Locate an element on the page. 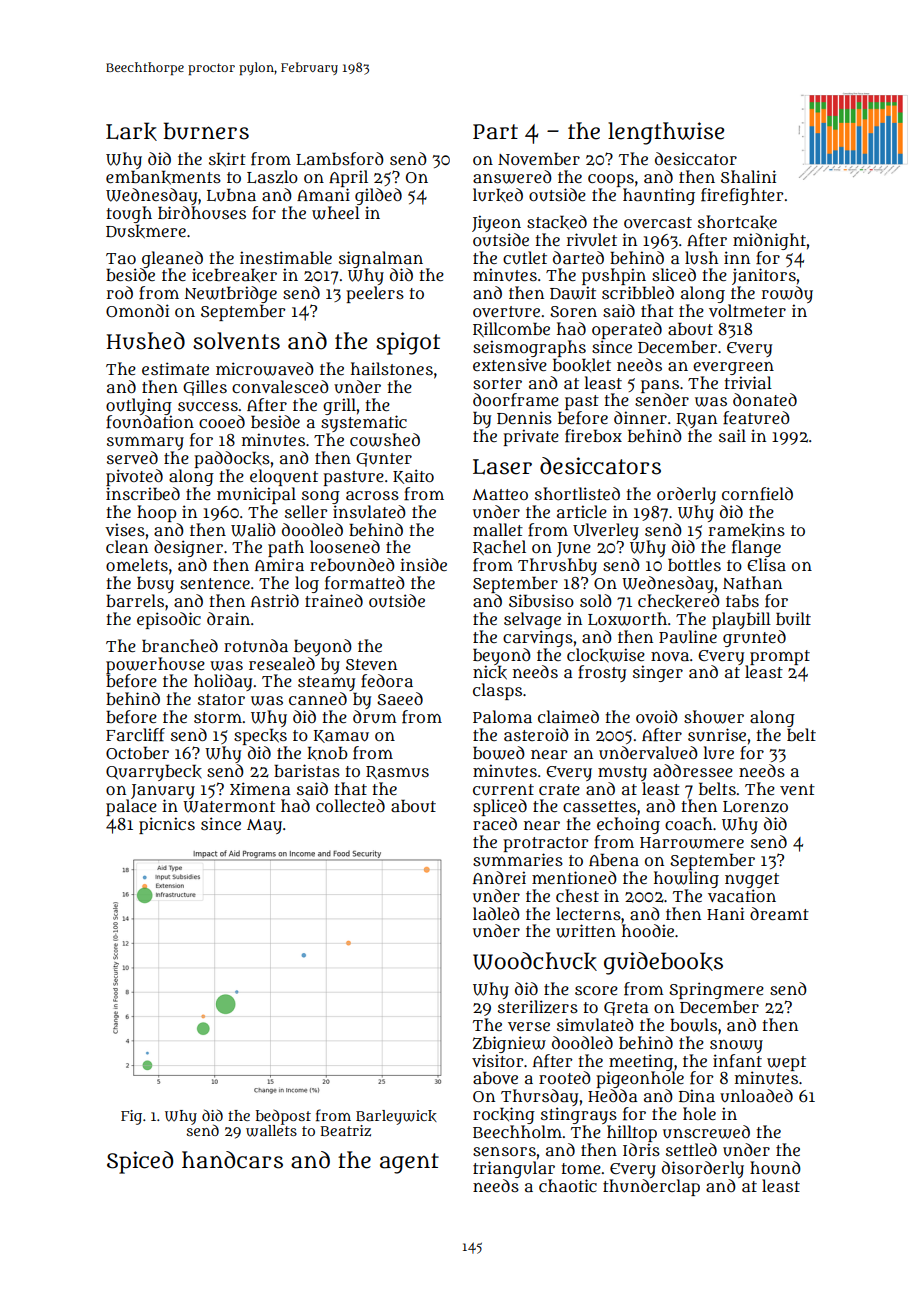 This page has height=1308, width=924. inscribed is located at coordinates (143, 493).
